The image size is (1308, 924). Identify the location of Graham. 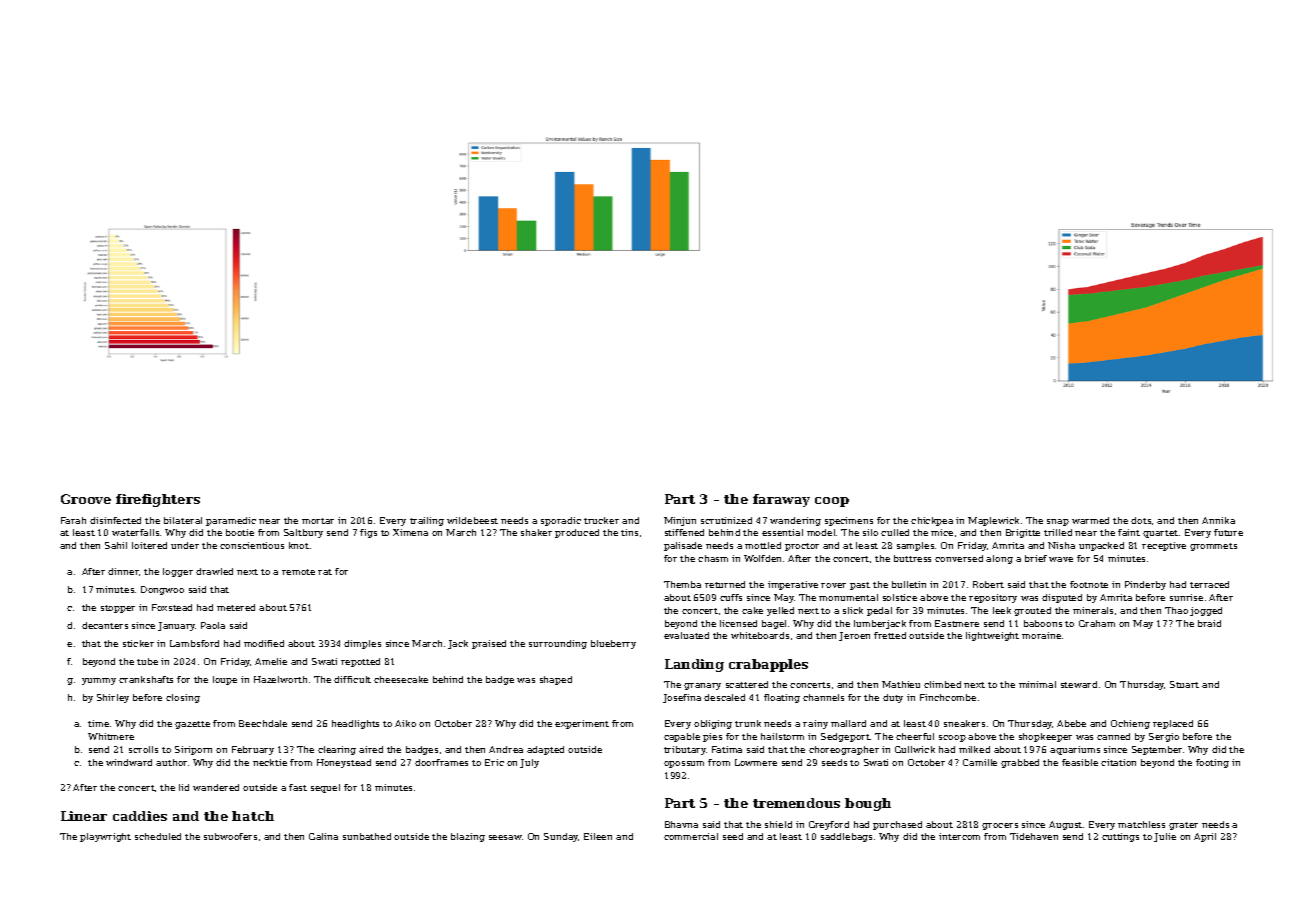
(1097, 623).
